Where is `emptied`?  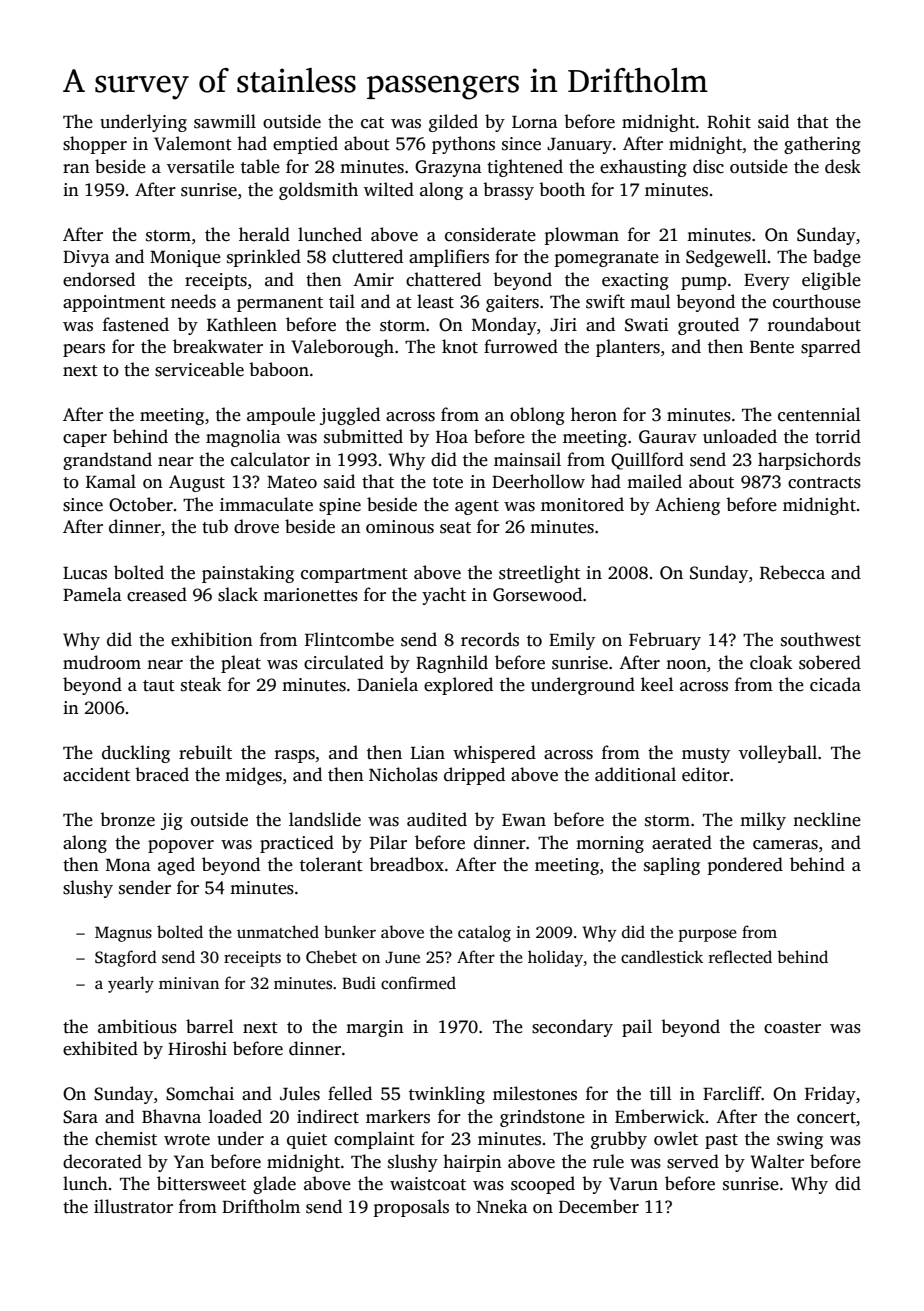
emptied is located at coordinates (305, 145).
